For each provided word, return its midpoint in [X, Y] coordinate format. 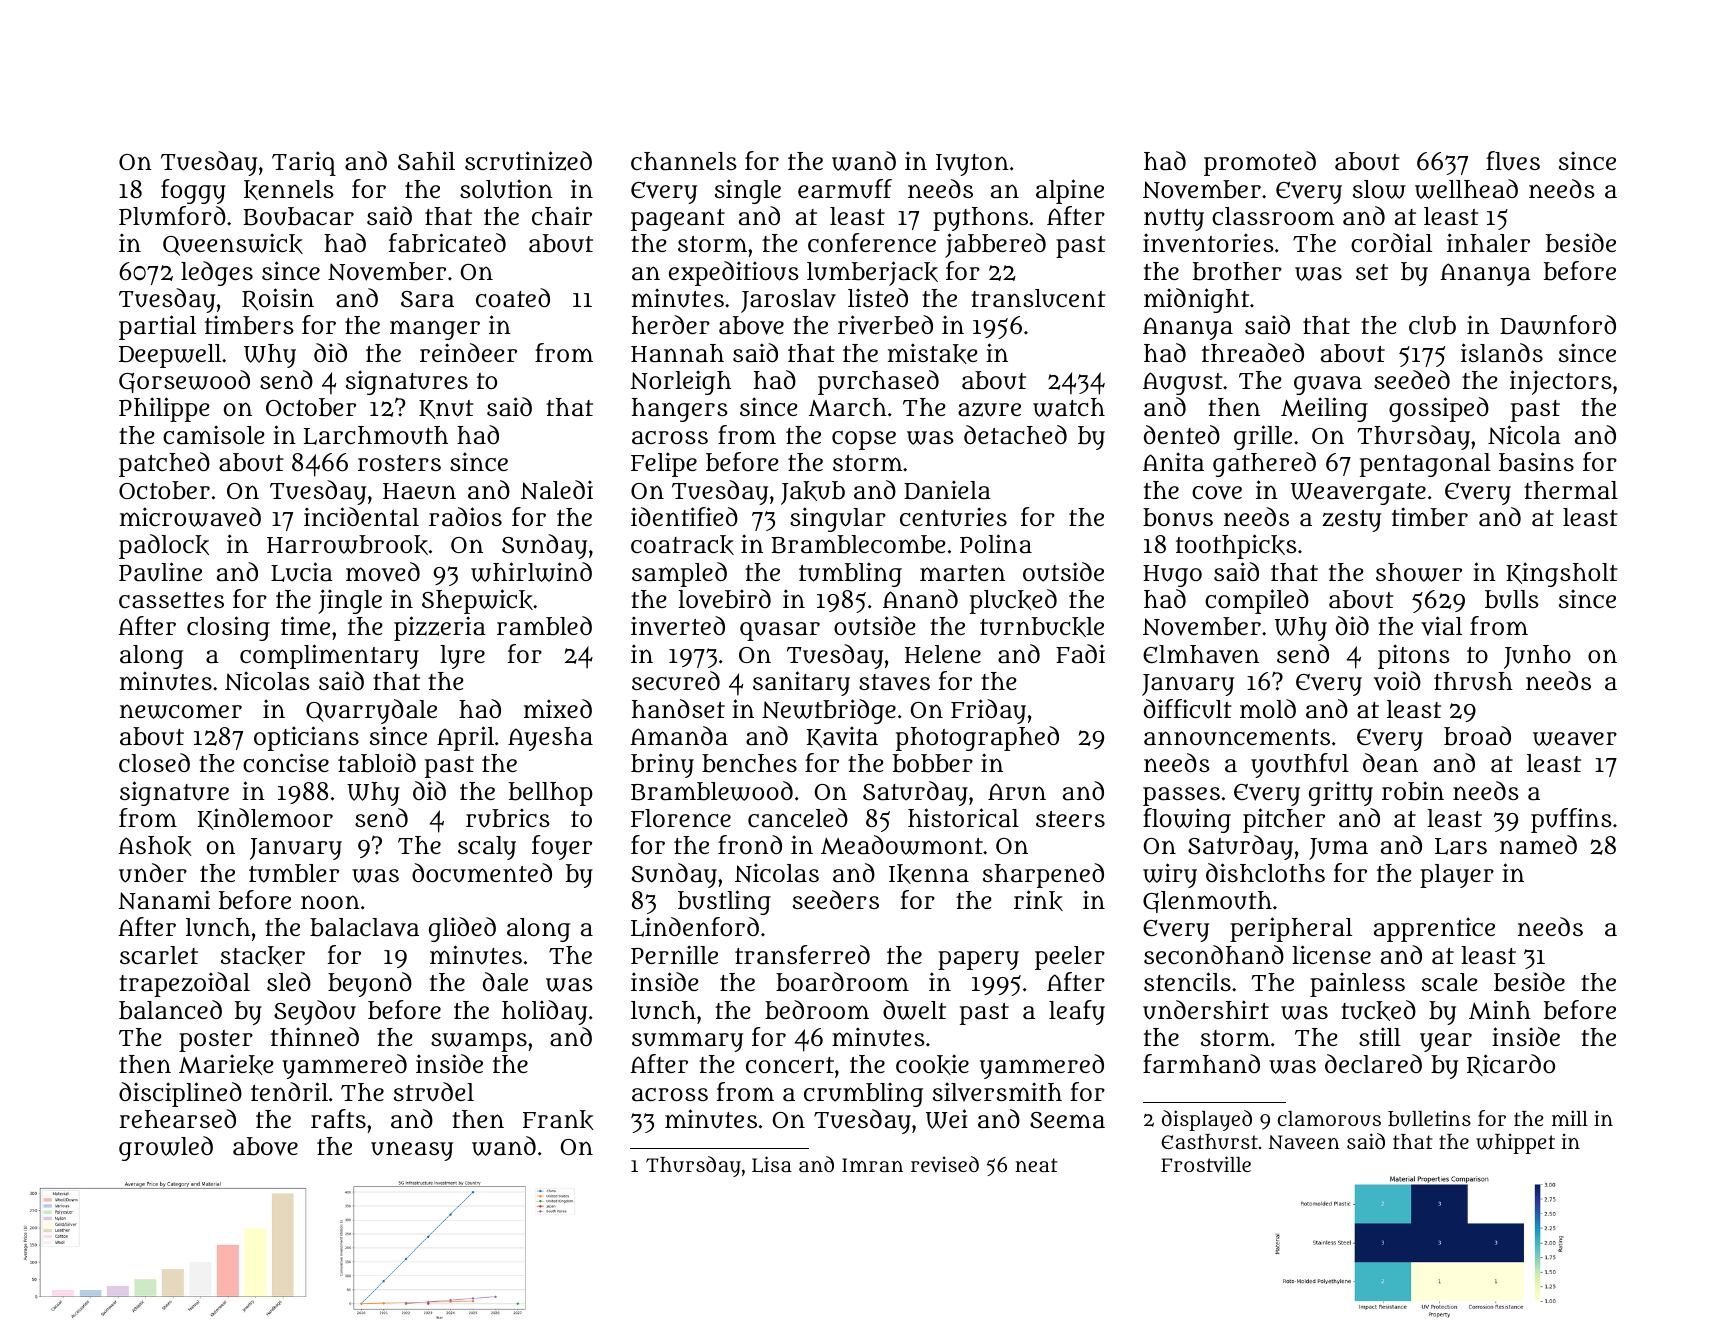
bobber [933, 763]
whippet [1515, 1143]
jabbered [995, 245]
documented [482, 873]
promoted [1260, 163]
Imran [872, 1165]
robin [1413, 791]
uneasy [412, 1151]
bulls [1512, 599]
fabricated [447, 243]
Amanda [679, 736]
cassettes [171, 600]
